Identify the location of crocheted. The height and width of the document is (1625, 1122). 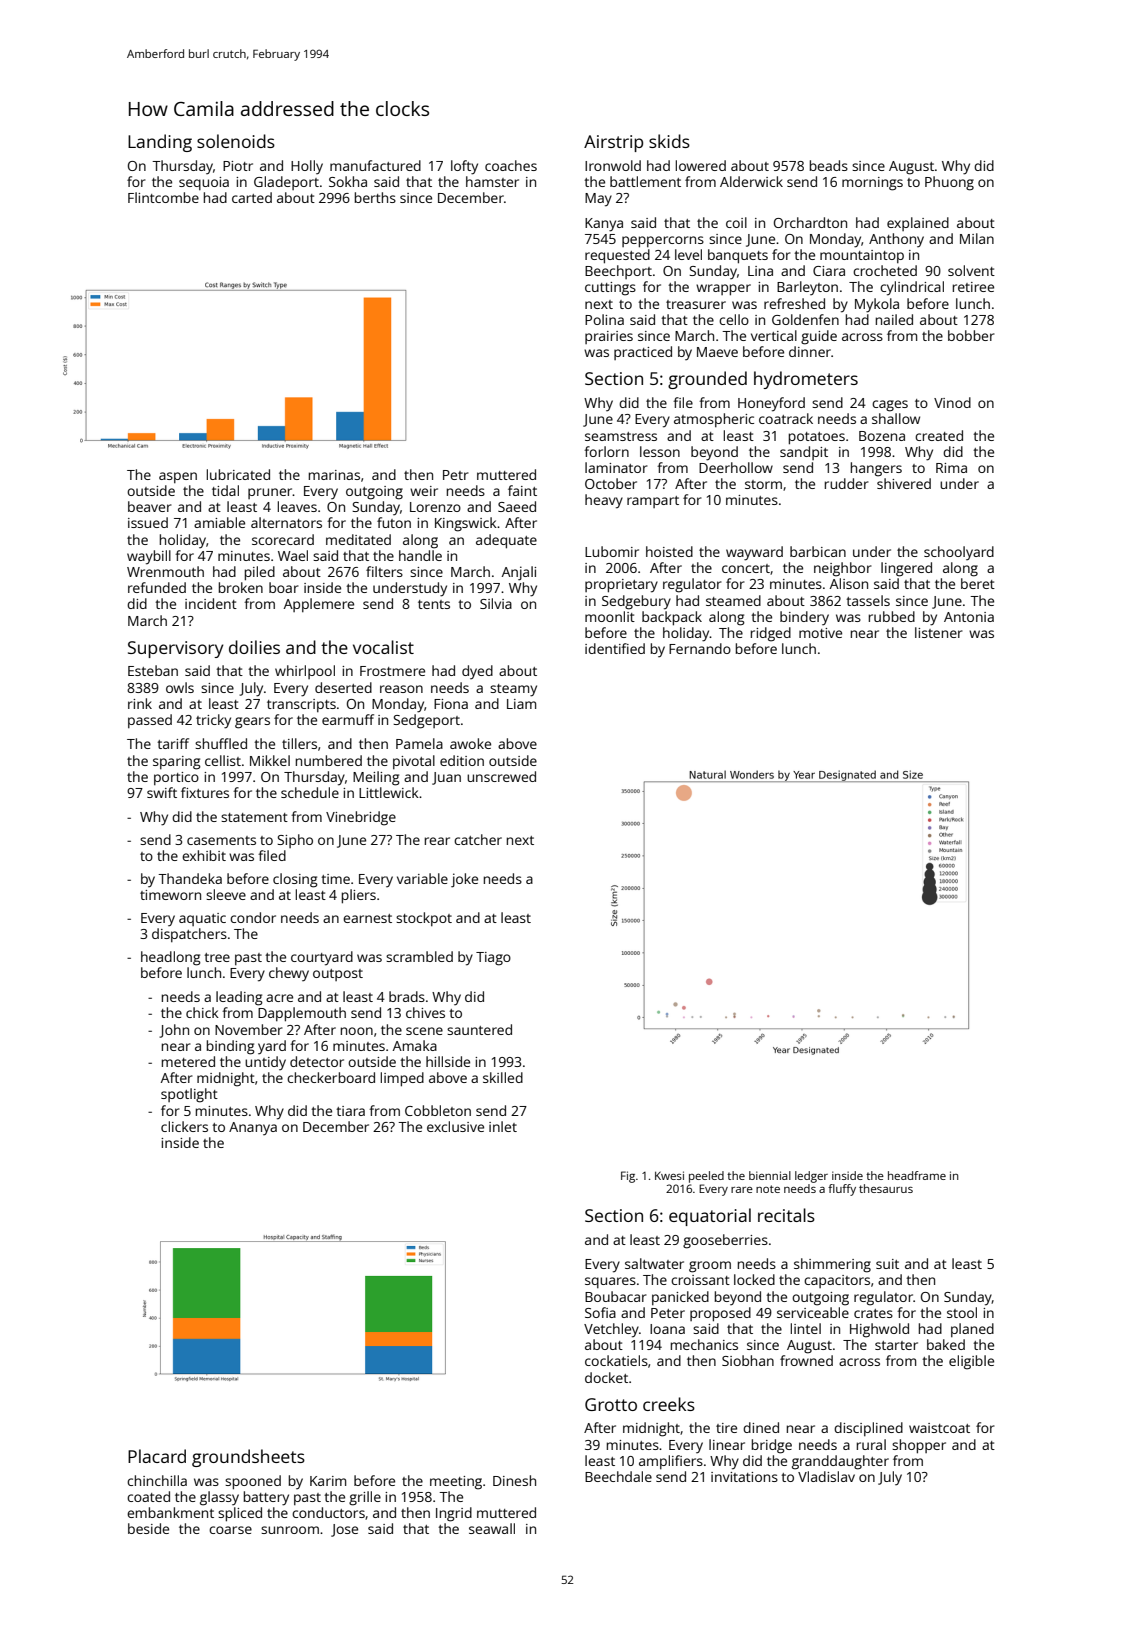
(885, 270).
